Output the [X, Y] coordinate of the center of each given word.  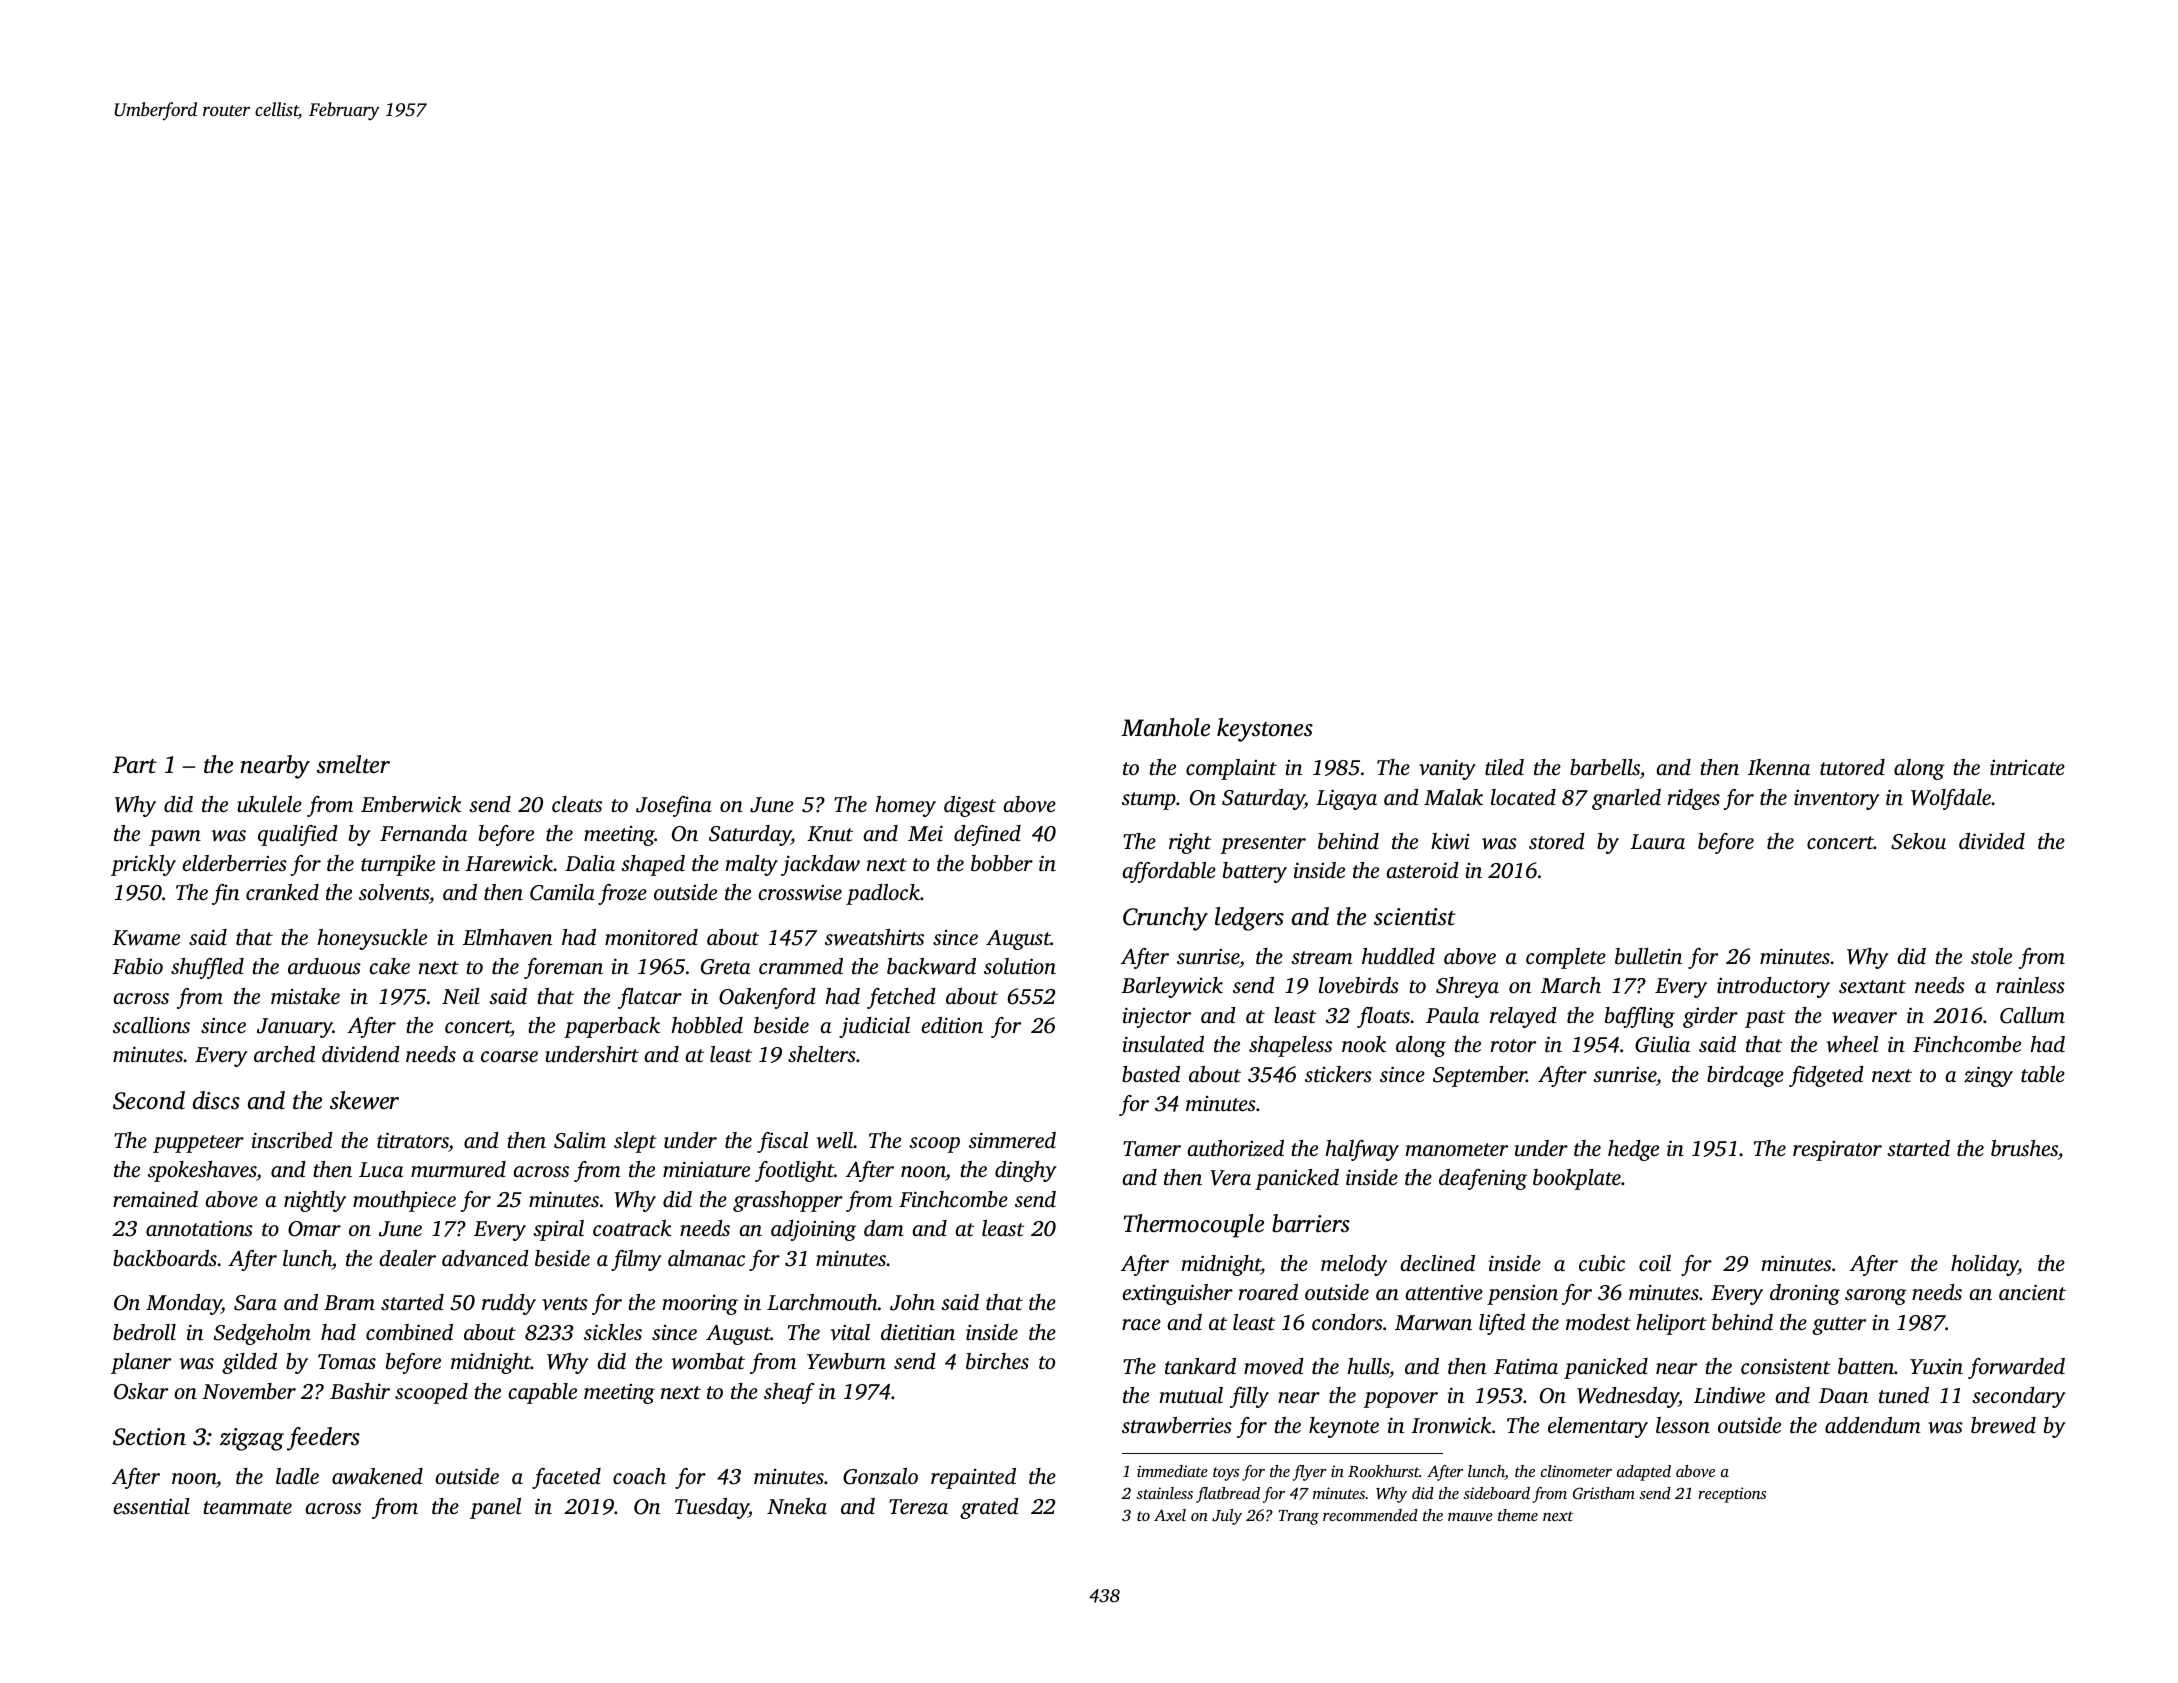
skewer [364, 1100]
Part [134, 765]
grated [989, 1508]
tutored [1852, 767]
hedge [1633, 1150]
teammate [247, 1507]
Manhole [1165, 727]
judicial [874, 1027]
